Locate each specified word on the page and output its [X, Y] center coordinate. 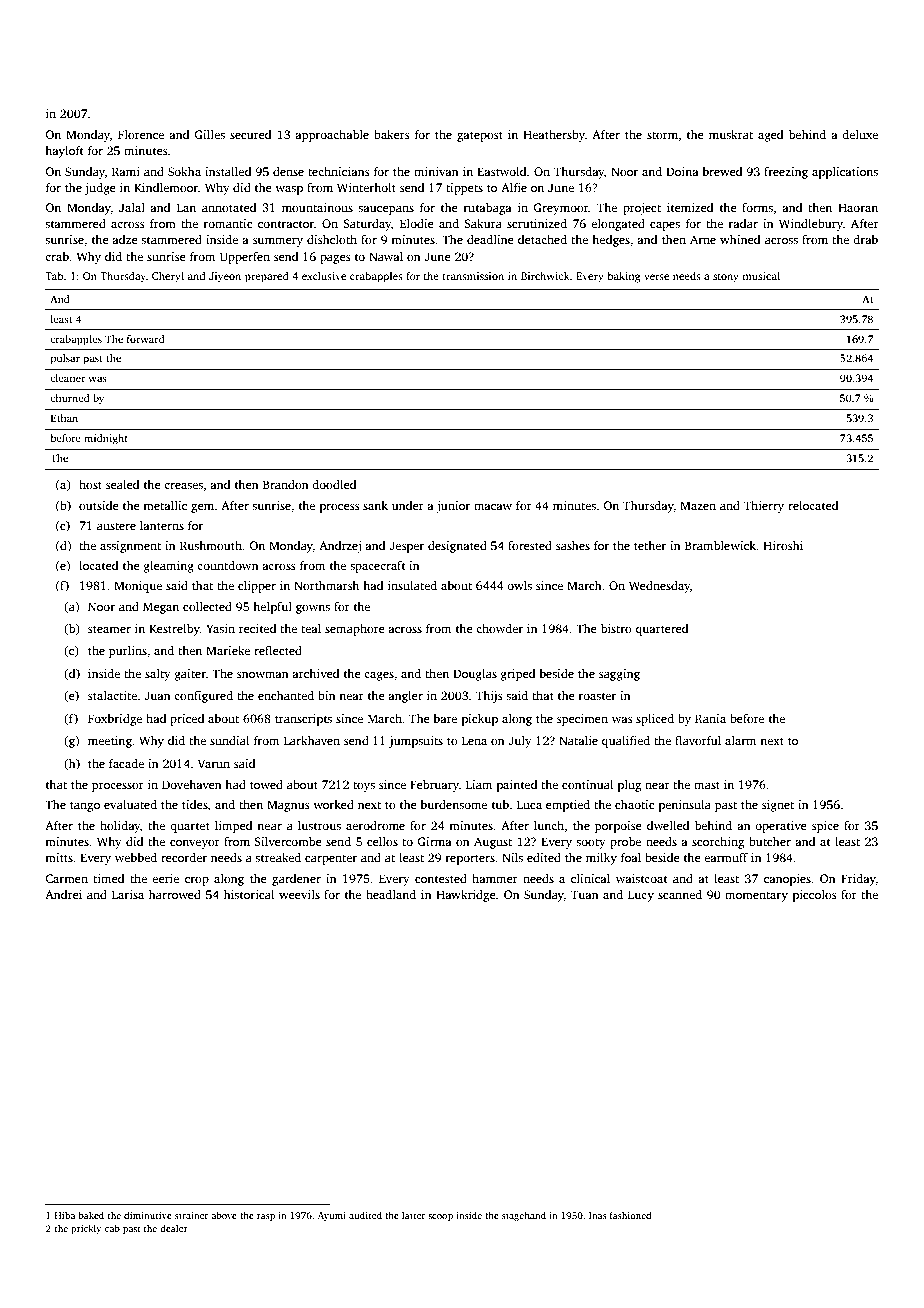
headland [391, 894]
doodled [334, 484]
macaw [493, 507]
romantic [228, 223]
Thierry [764, 507]
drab [865, 239]
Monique [138, 587]
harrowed [175, 894]
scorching [718, 843]
